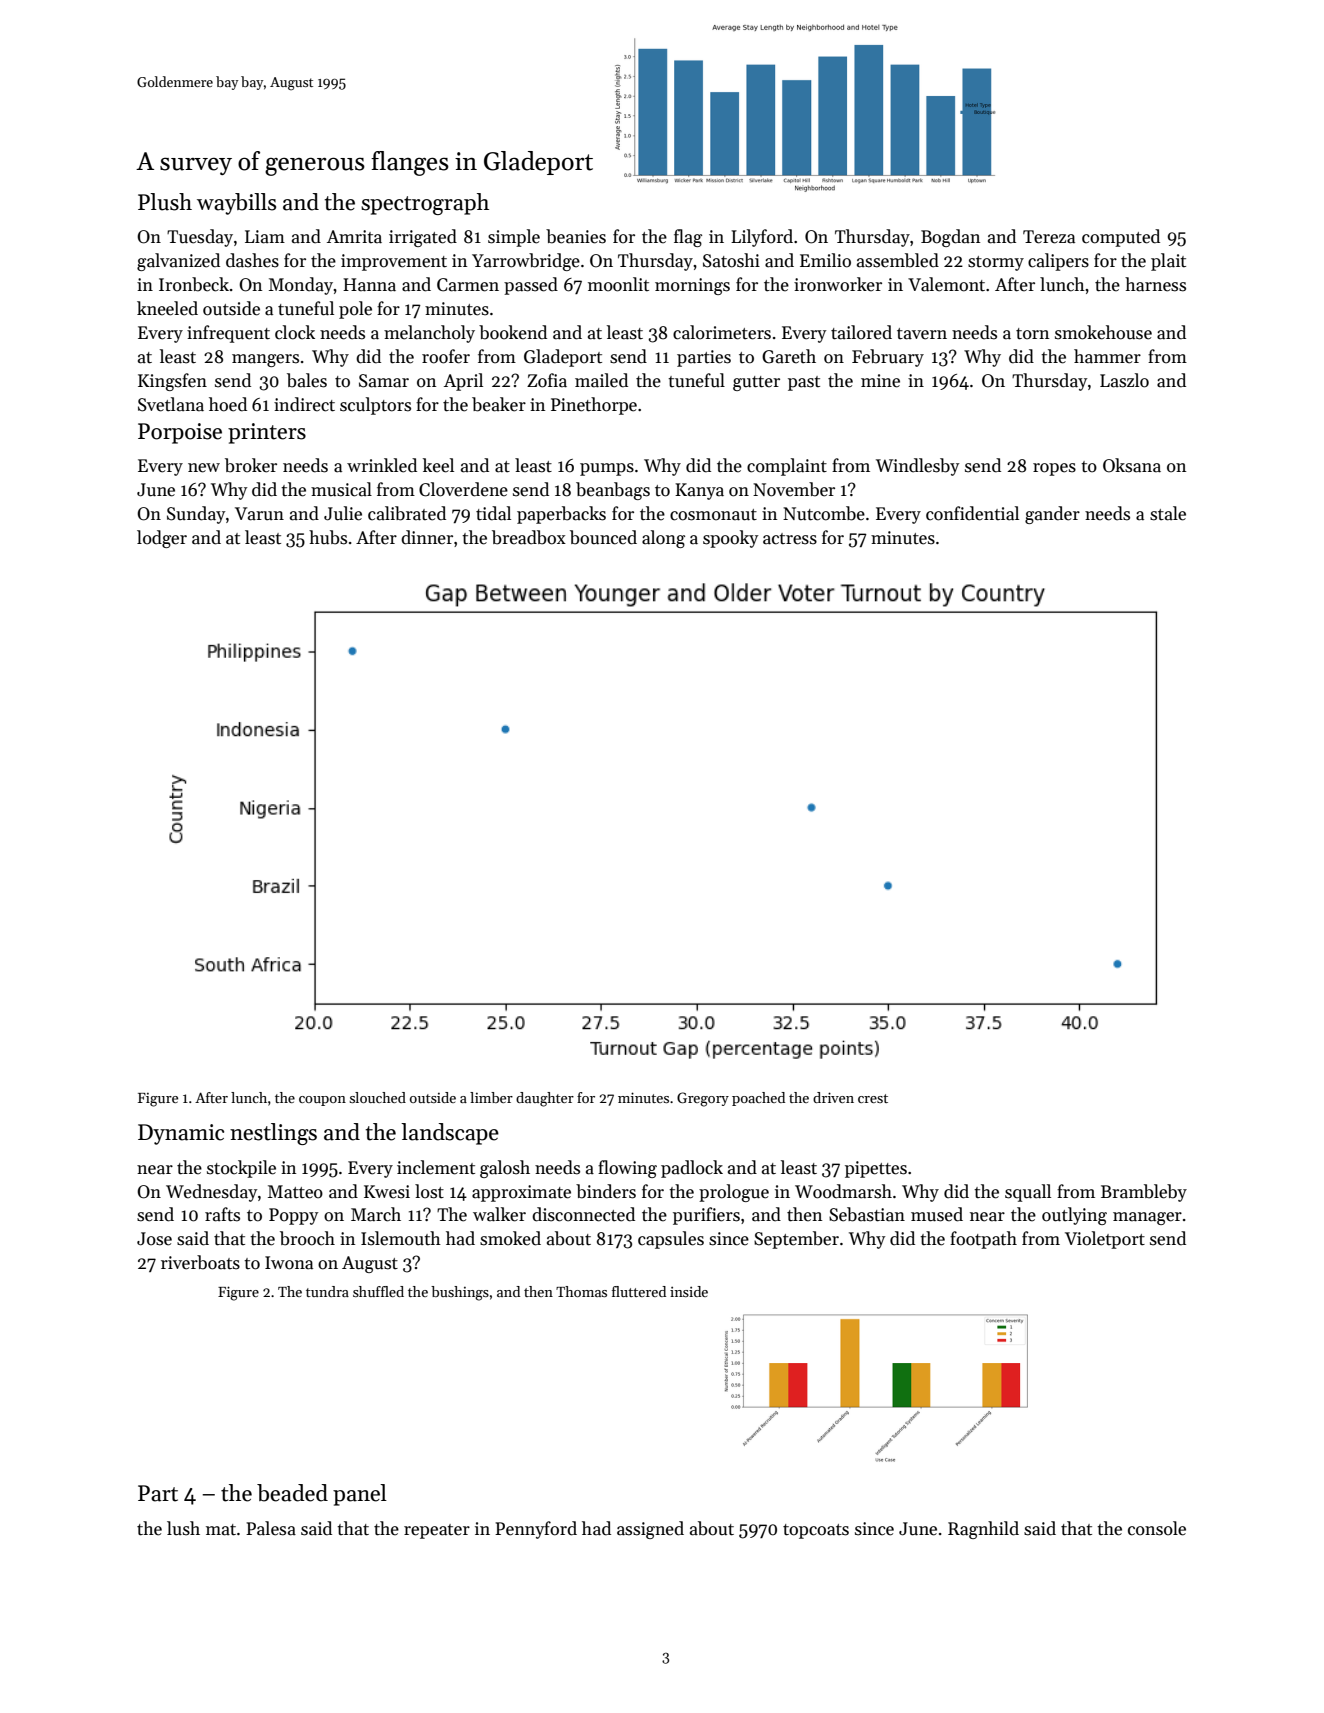 This page has height=1713, width=1324. Describe the element at coordinates (236, 204) in the page. I see `waybills` at that location.
